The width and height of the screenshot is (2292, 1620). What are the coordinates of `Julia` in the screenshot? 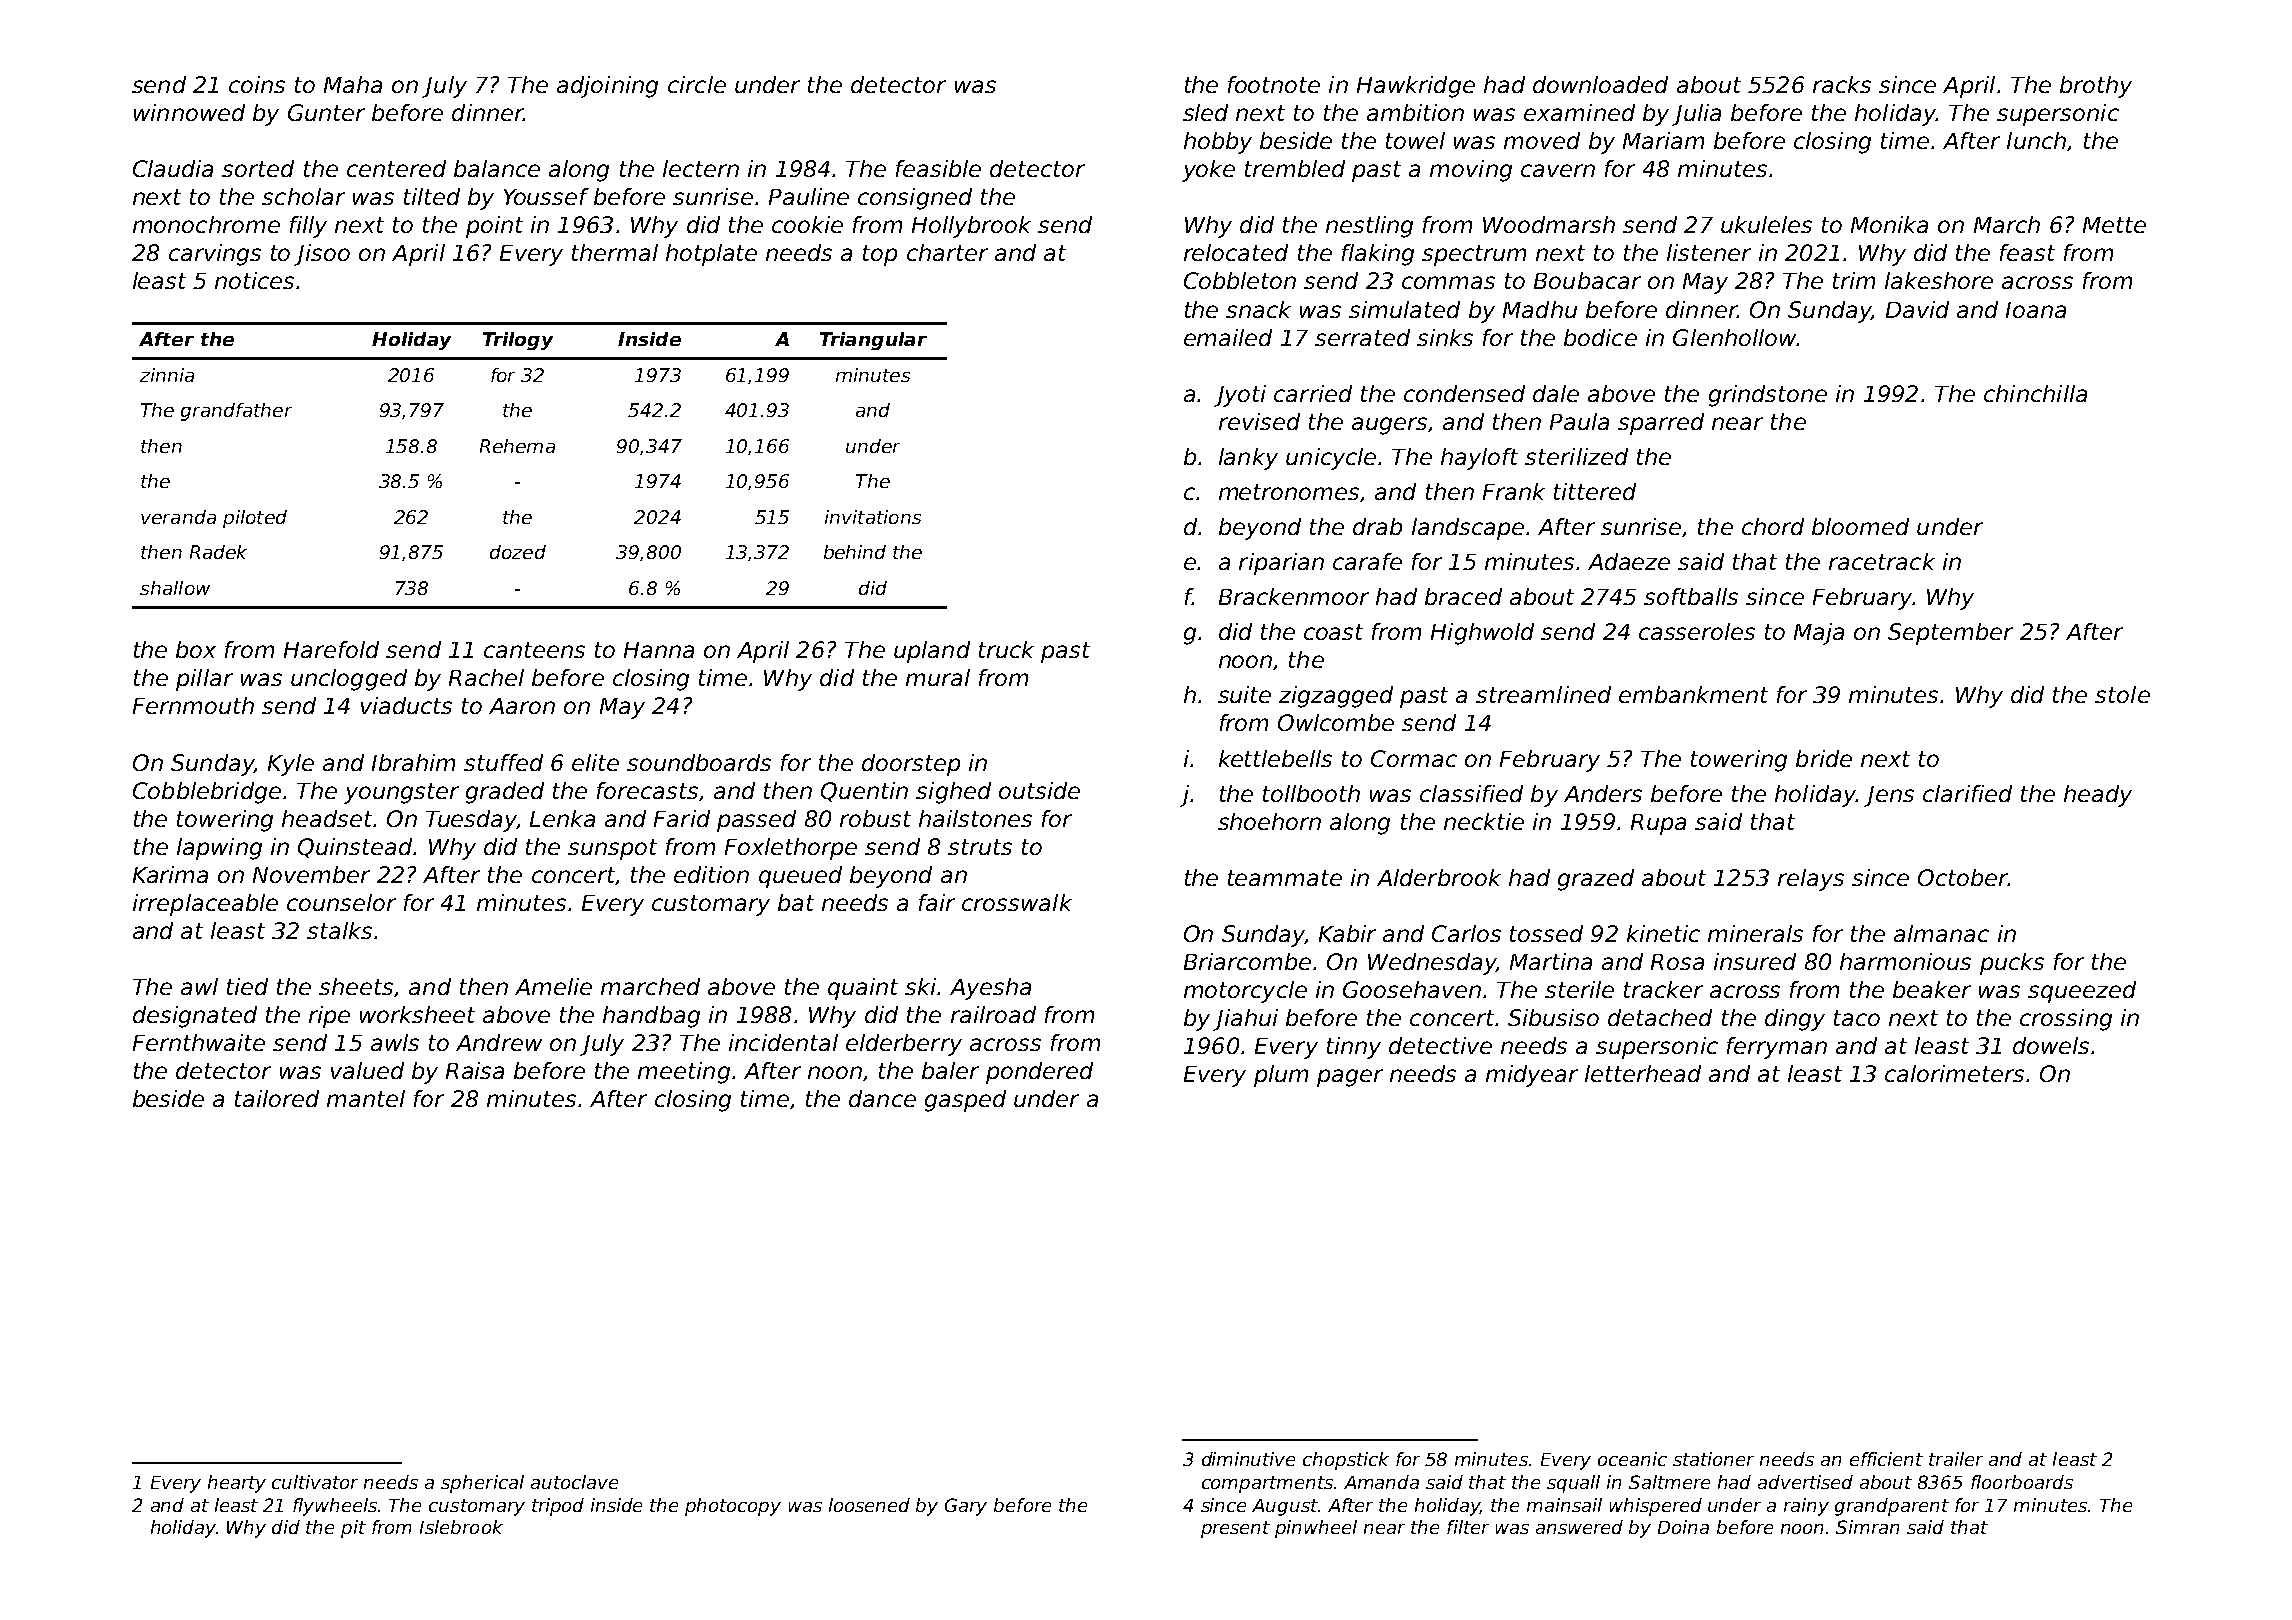 It's located at (1696, 115).
